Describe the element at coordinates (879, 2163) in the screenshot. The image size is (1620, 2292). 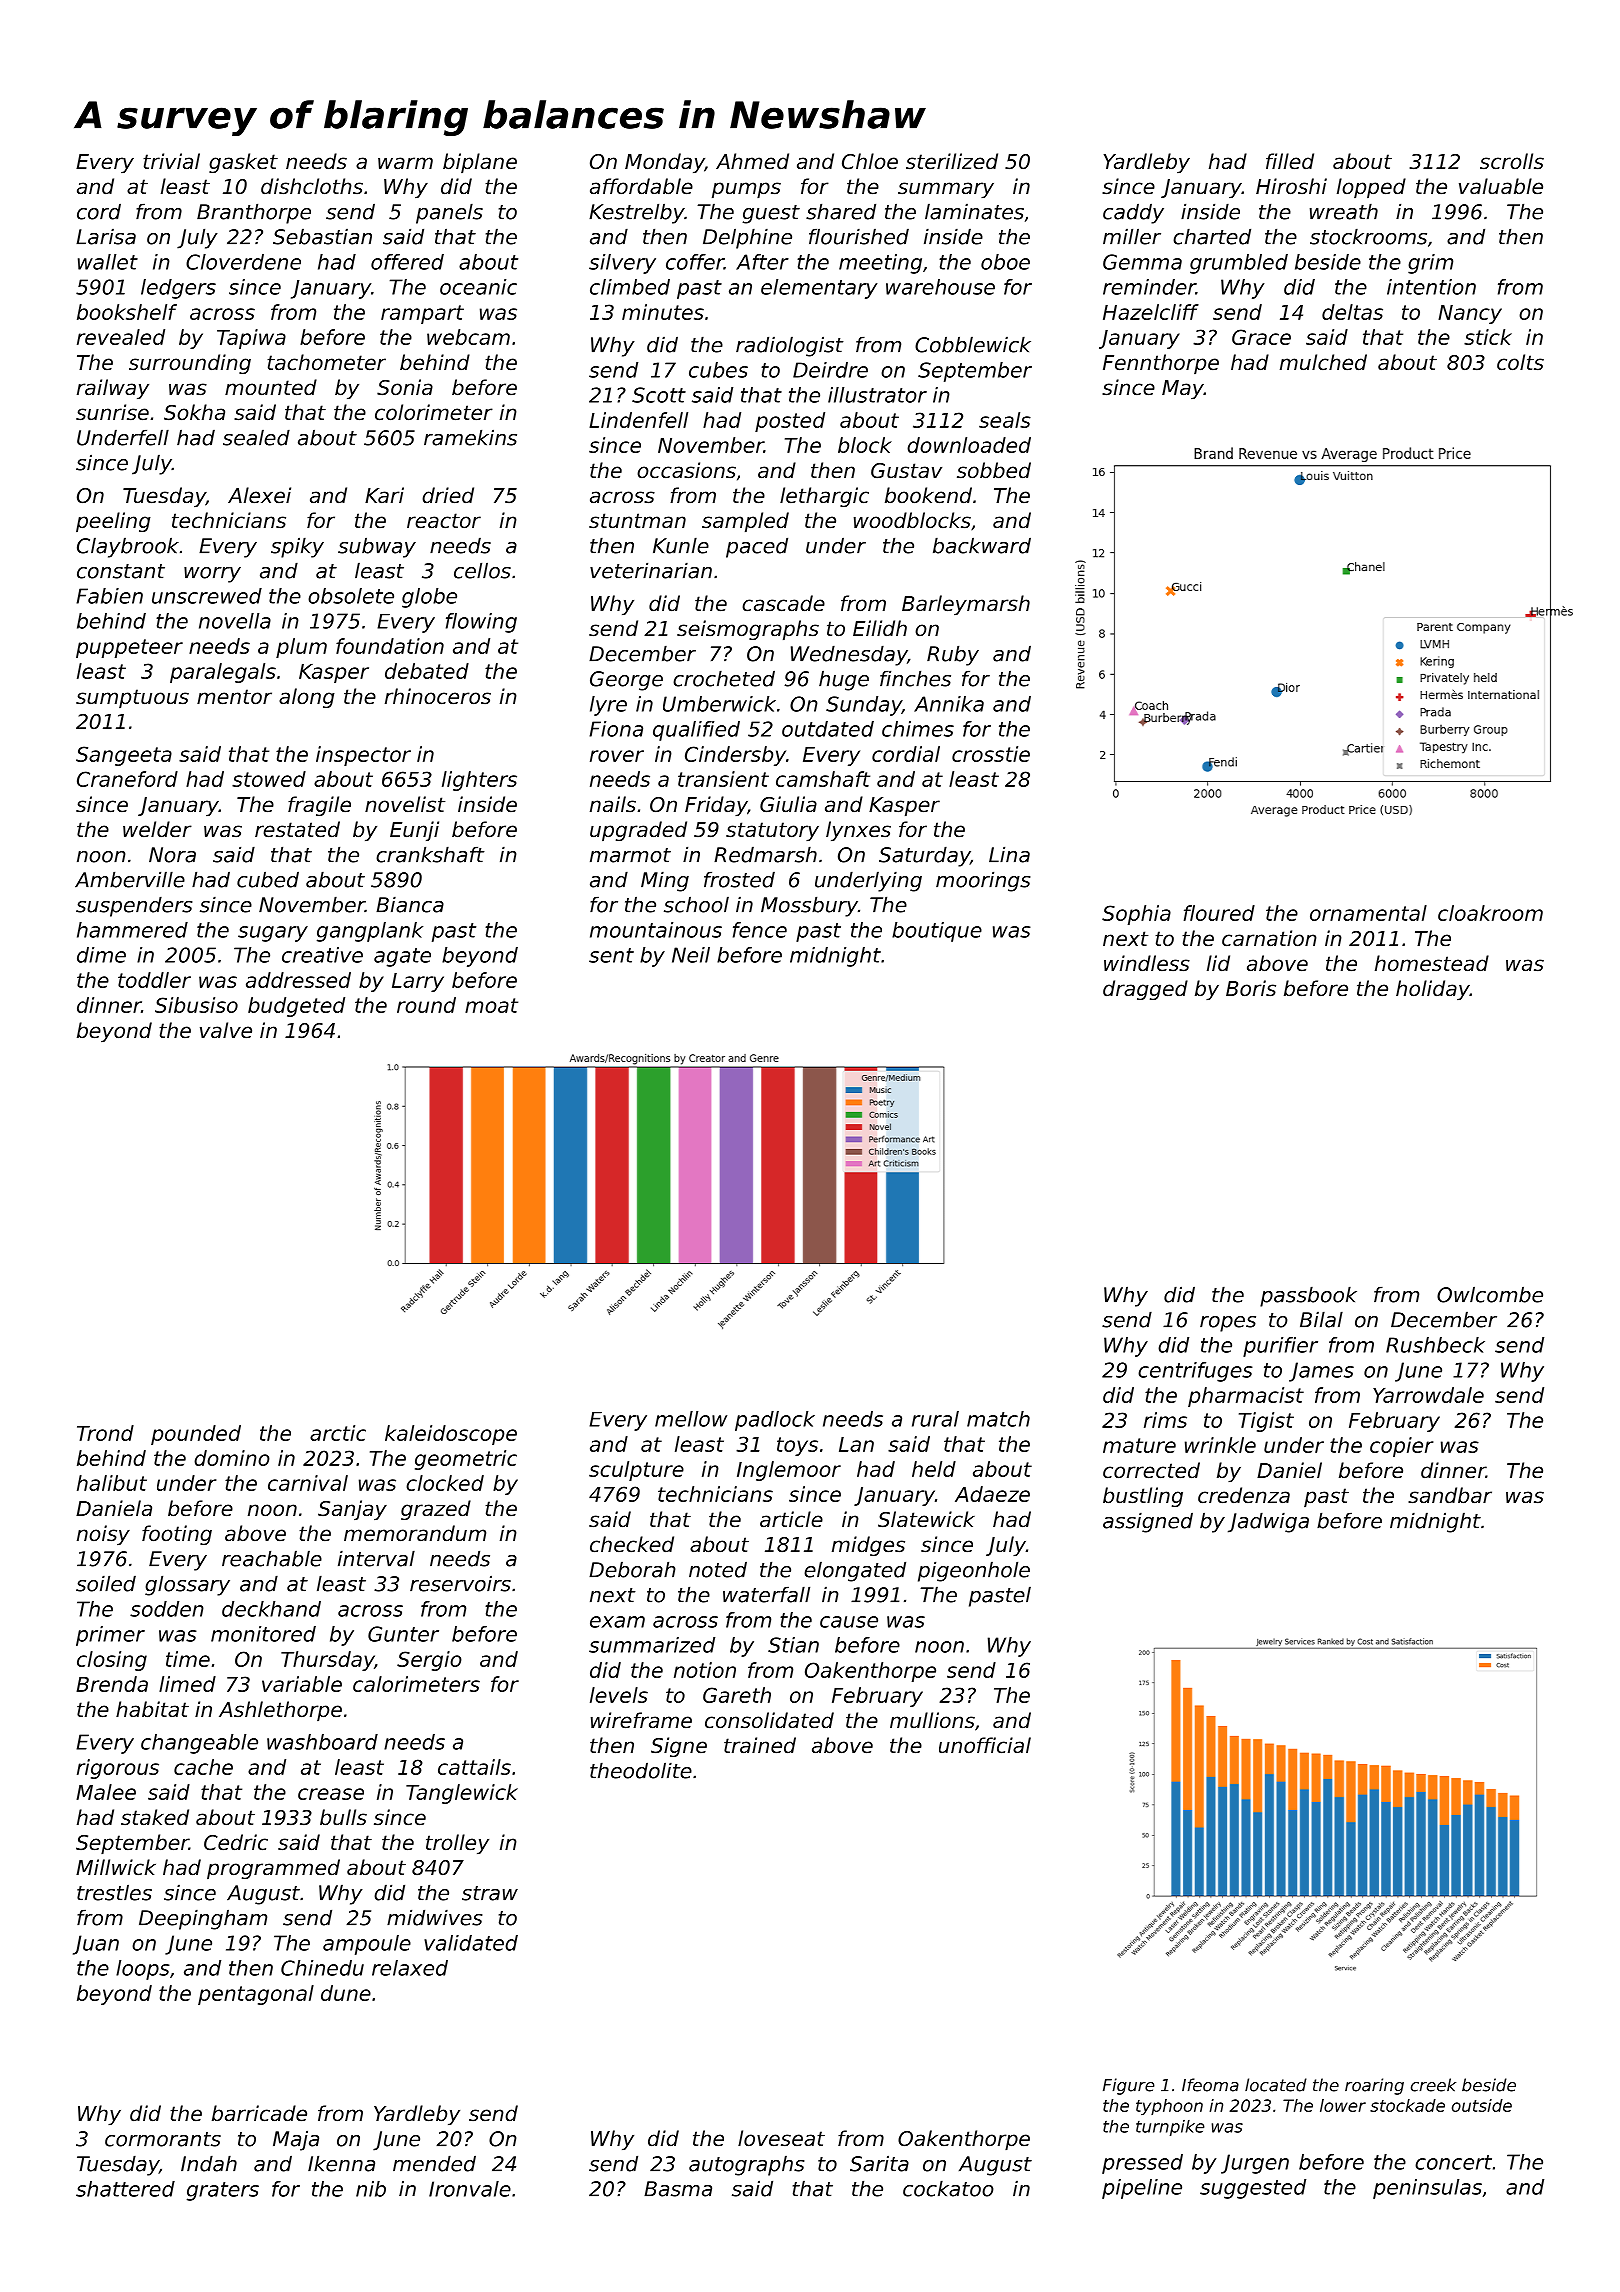
I see `Sarita` at that location.
